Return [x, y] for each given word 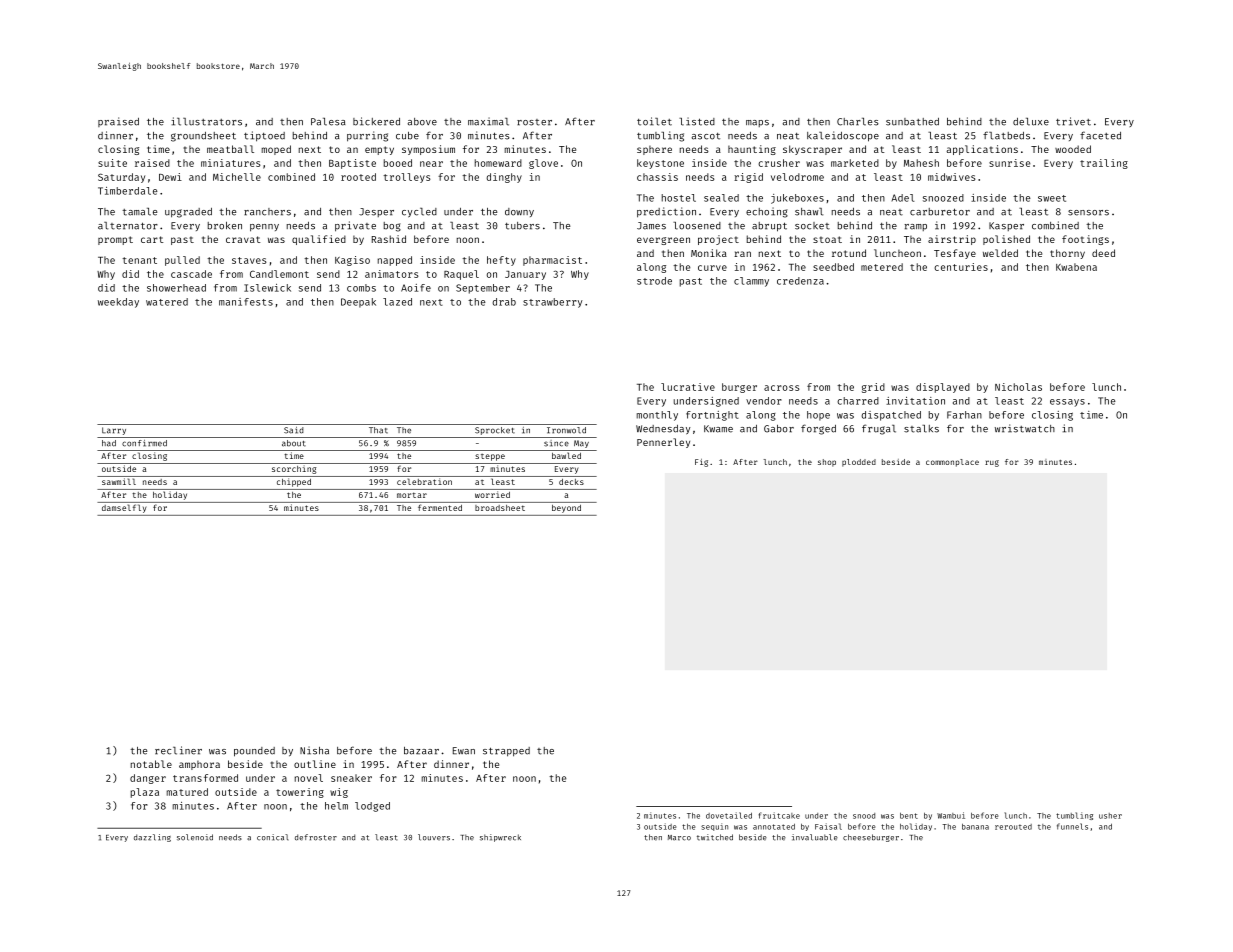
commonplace [952, 463]
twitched [715, 837]
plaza [145, 793]
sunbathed [912, 122]
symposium [428, 150]
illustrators [206, 121]
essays [1067, 403]
